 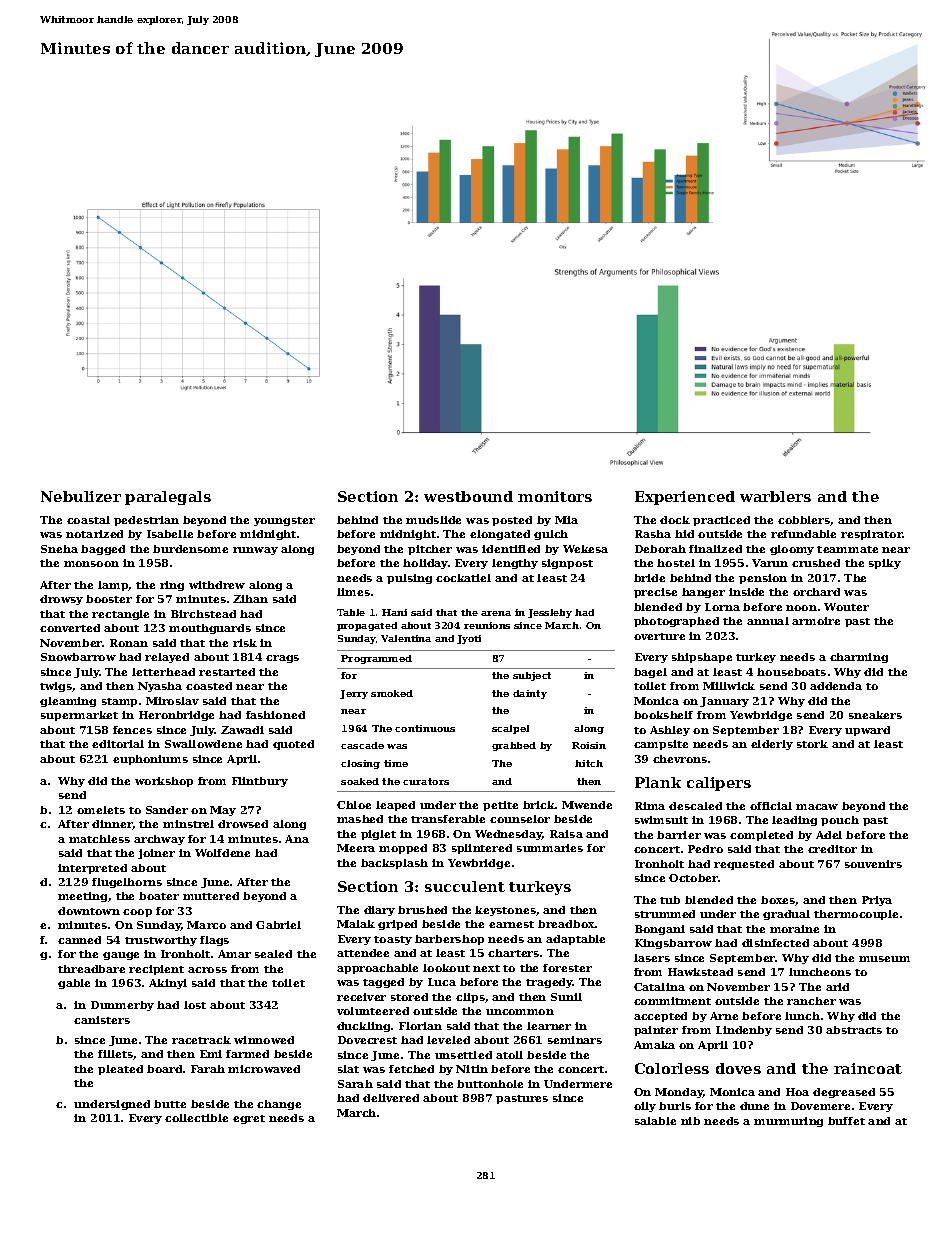 What do you see at coordinates (403, 849) in the screenshot?
I see `mopped` at bounding box center [403, 849].
